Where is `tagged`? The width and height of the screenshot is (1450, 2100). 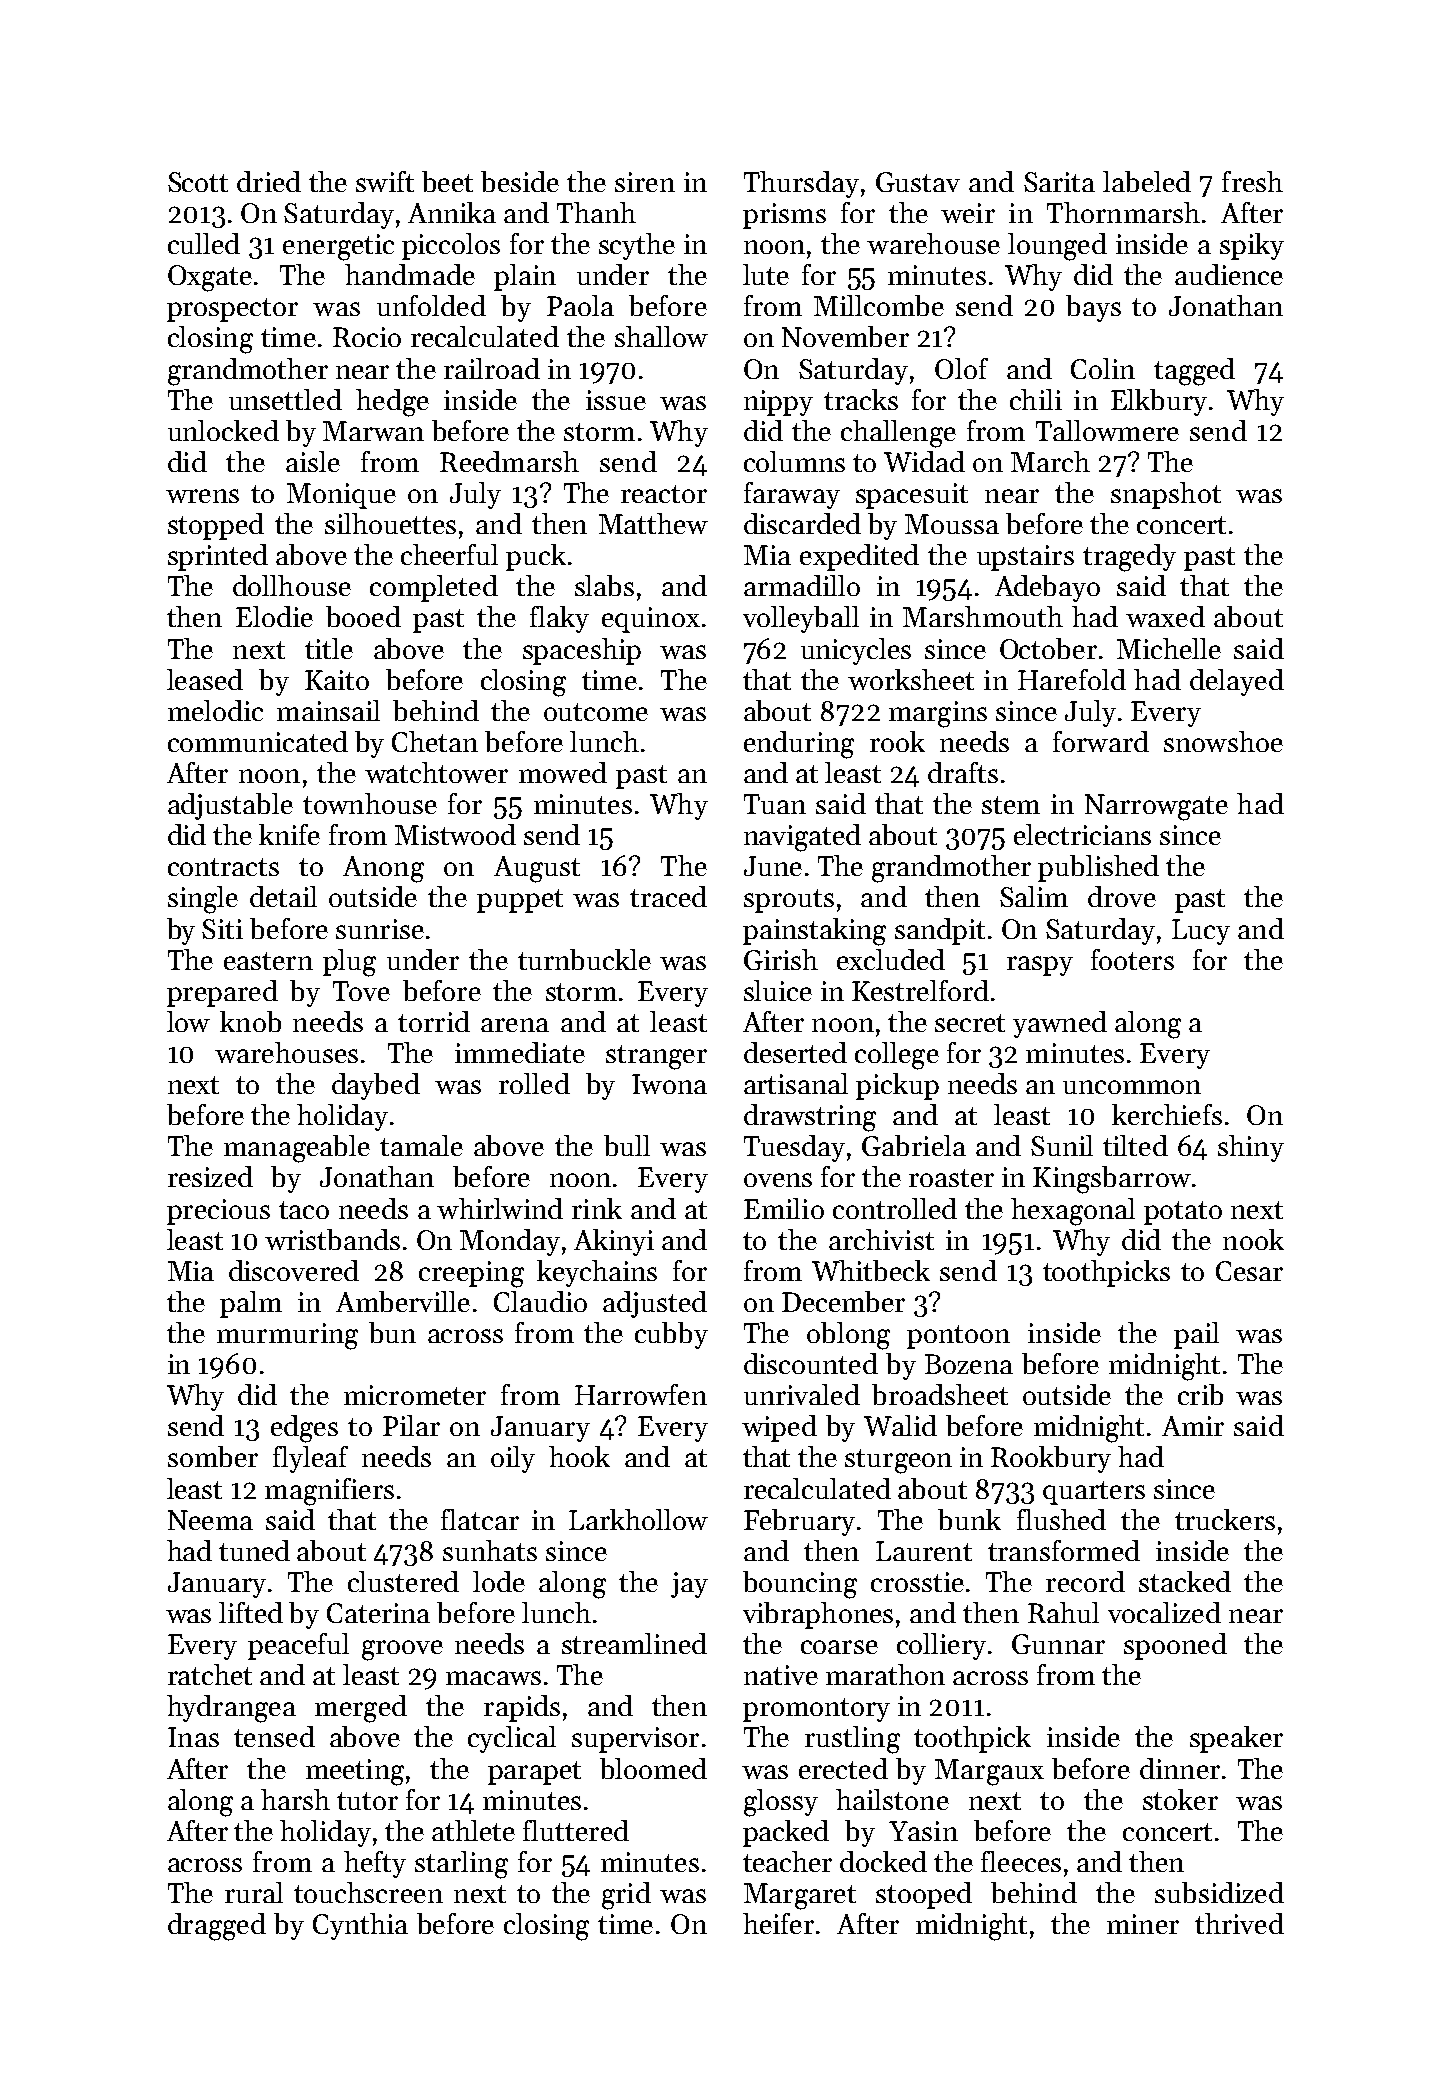 tagged is located at coordinates (1194, 372).
